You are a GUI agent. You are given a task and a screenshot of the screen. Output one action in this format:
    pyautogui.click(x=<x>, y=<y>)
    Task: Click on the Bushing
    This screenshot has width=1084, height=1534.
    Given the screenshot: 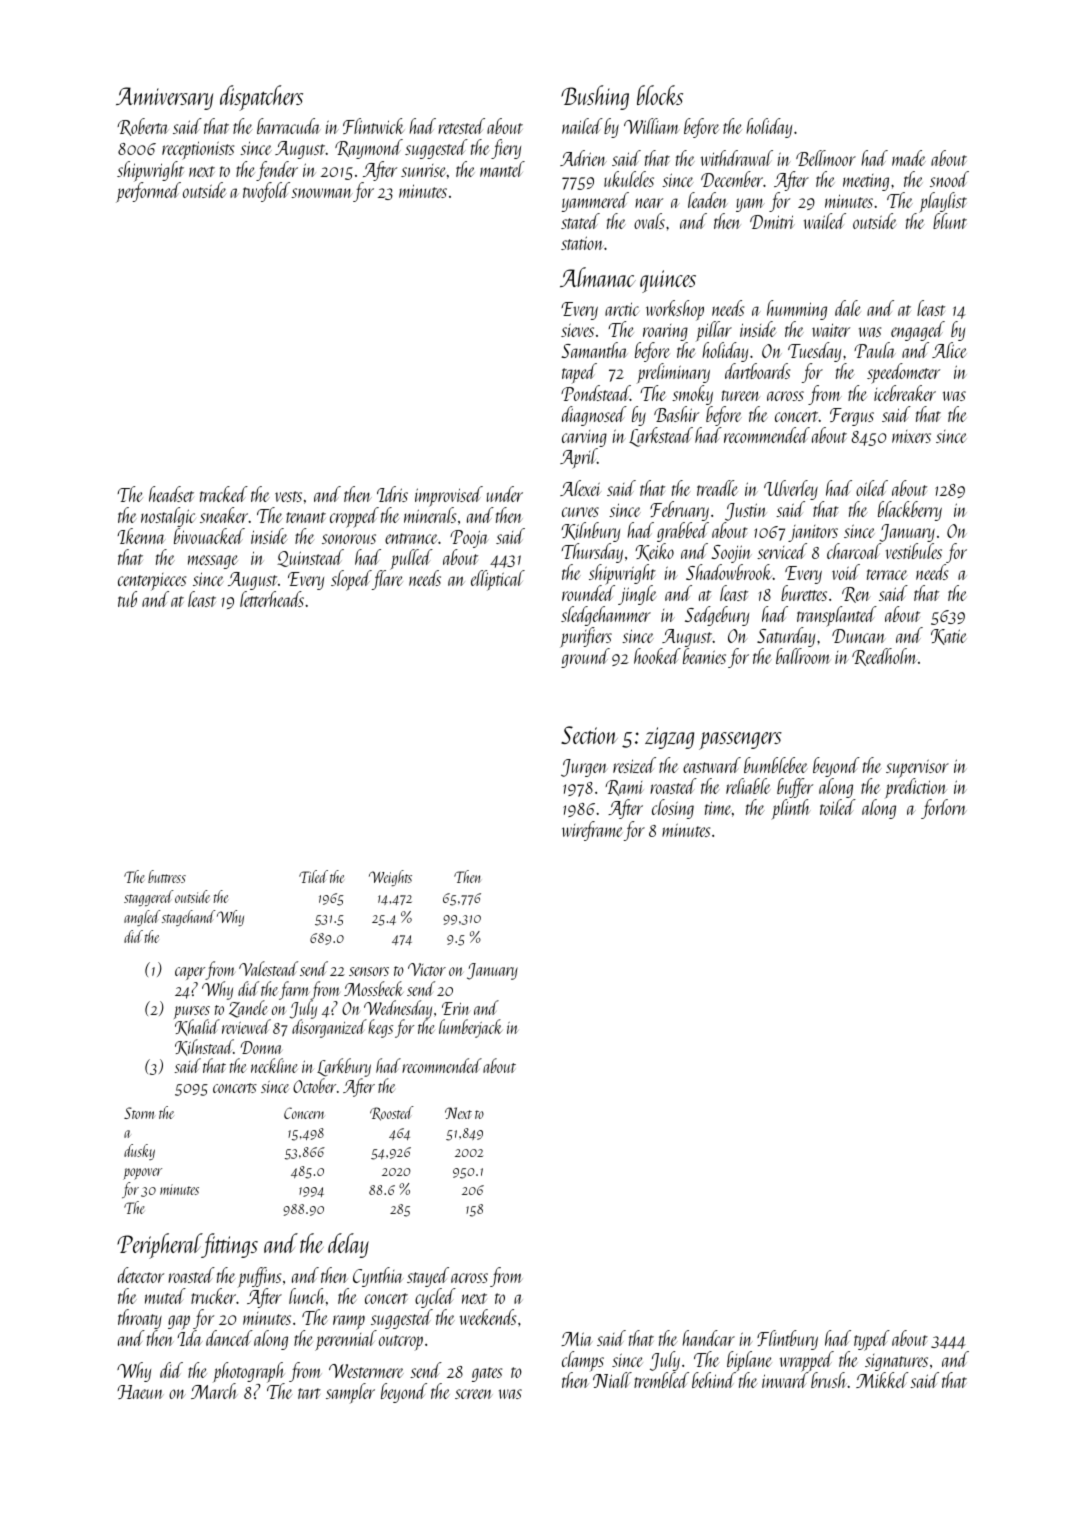 What is the action you would take?
    pyautogui.click(x=595, y=97)
